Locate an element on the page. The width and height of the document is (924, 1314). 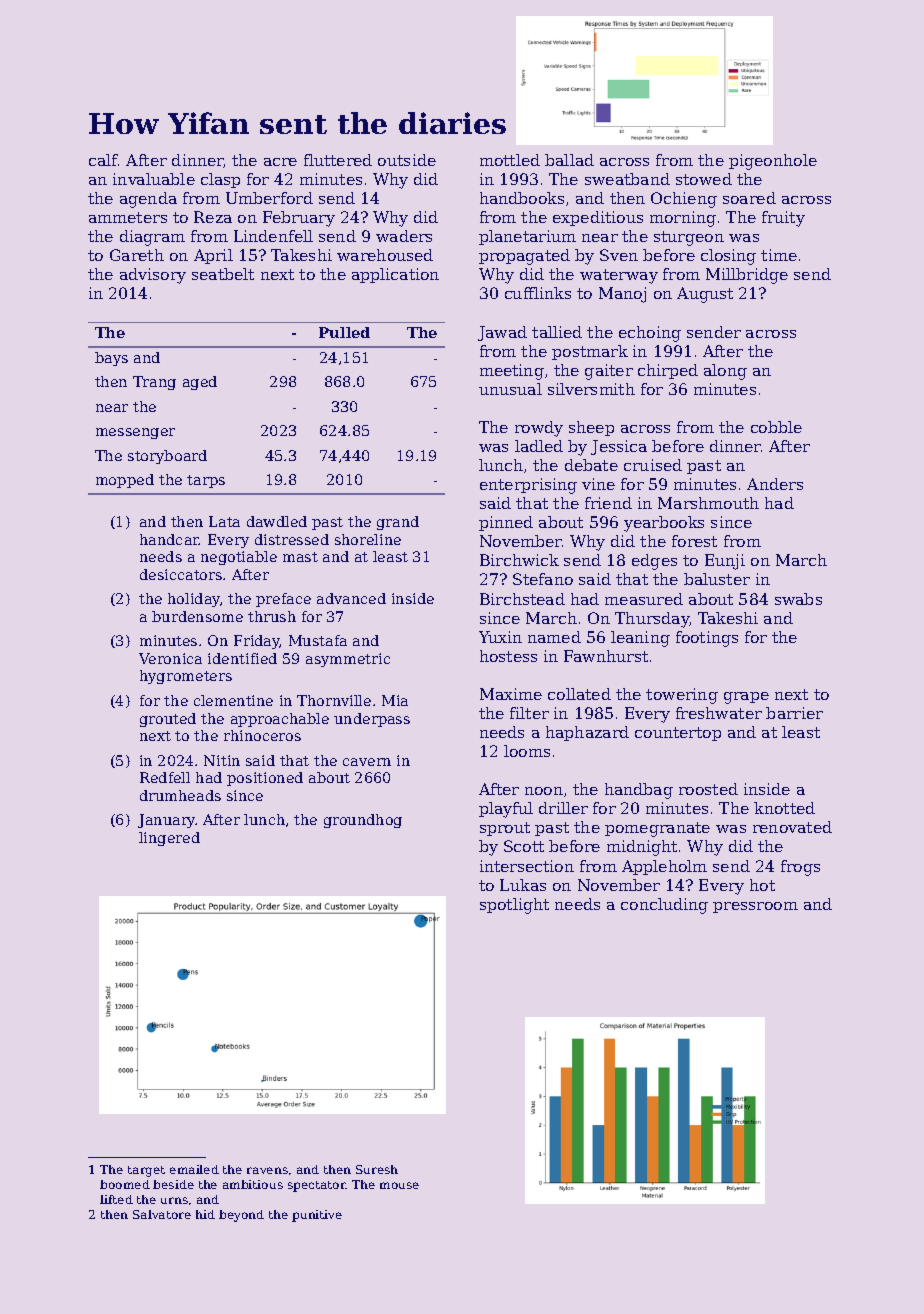
roosted is located at coordinates (708, 789).
